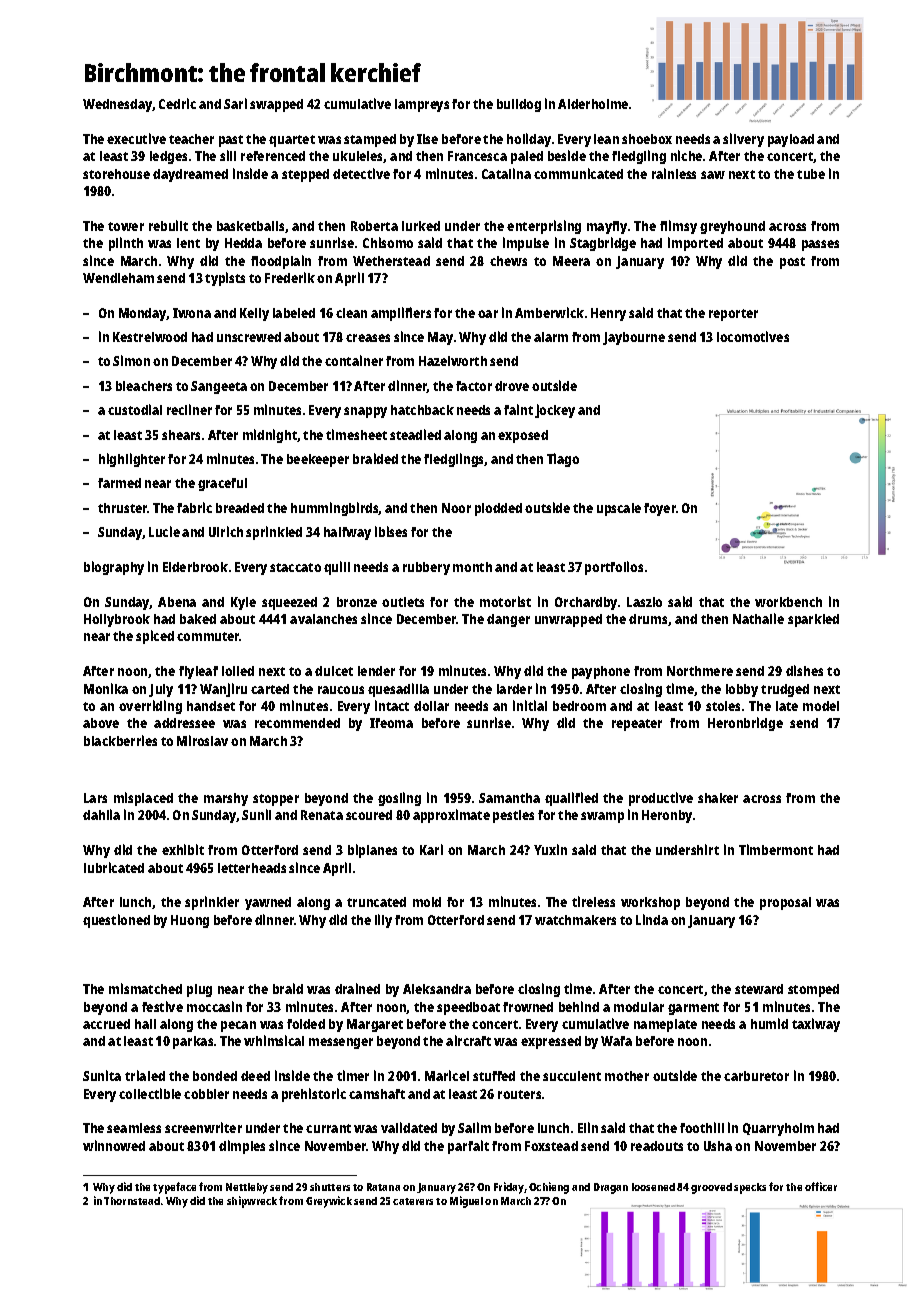 The width and height of the page is (924, 1308). I want to click on Thornstead, so click(132, 1201).
